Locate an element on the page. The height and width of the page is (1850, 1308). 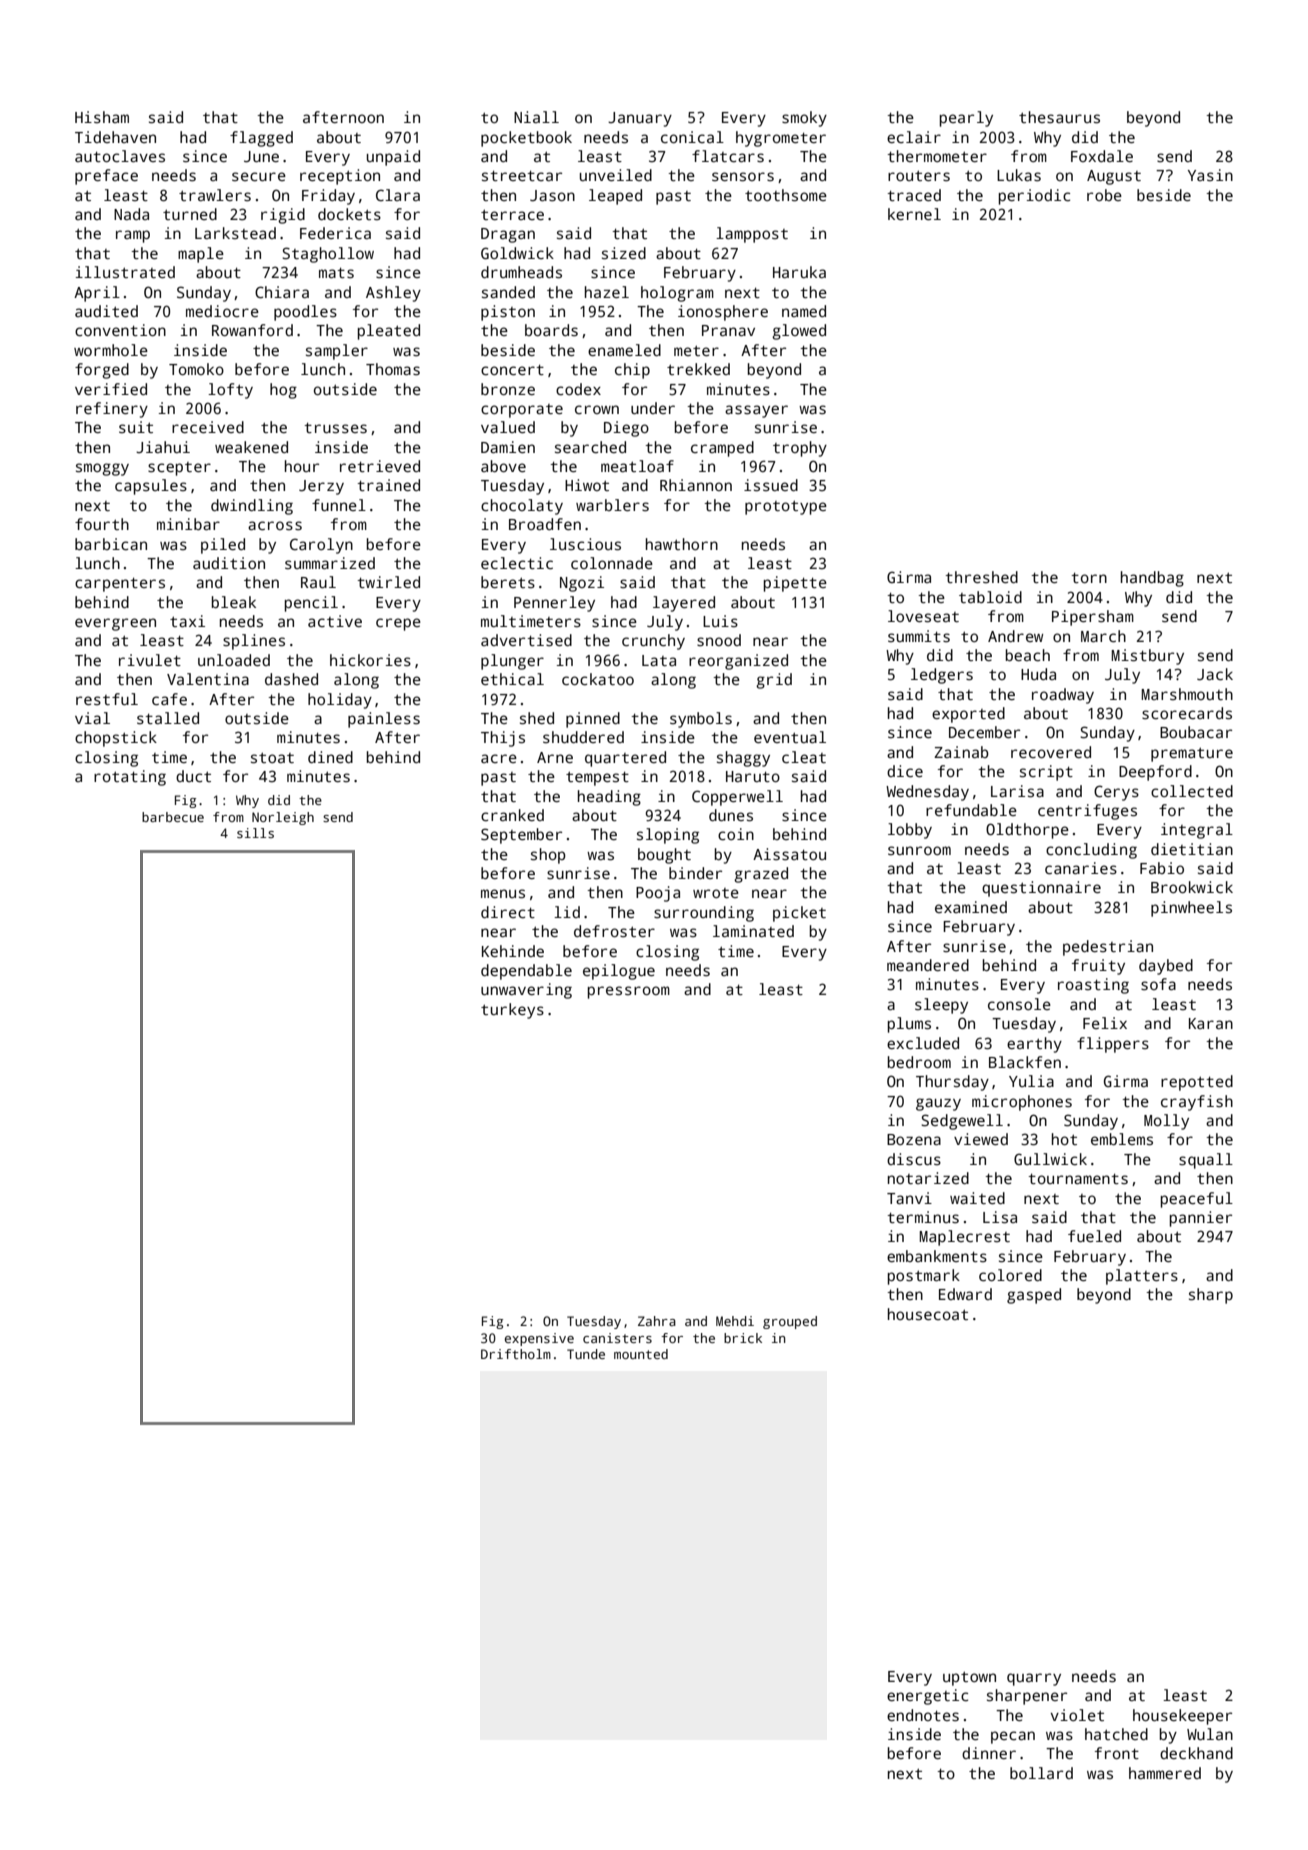
January is located at coordinates (640, 119).
